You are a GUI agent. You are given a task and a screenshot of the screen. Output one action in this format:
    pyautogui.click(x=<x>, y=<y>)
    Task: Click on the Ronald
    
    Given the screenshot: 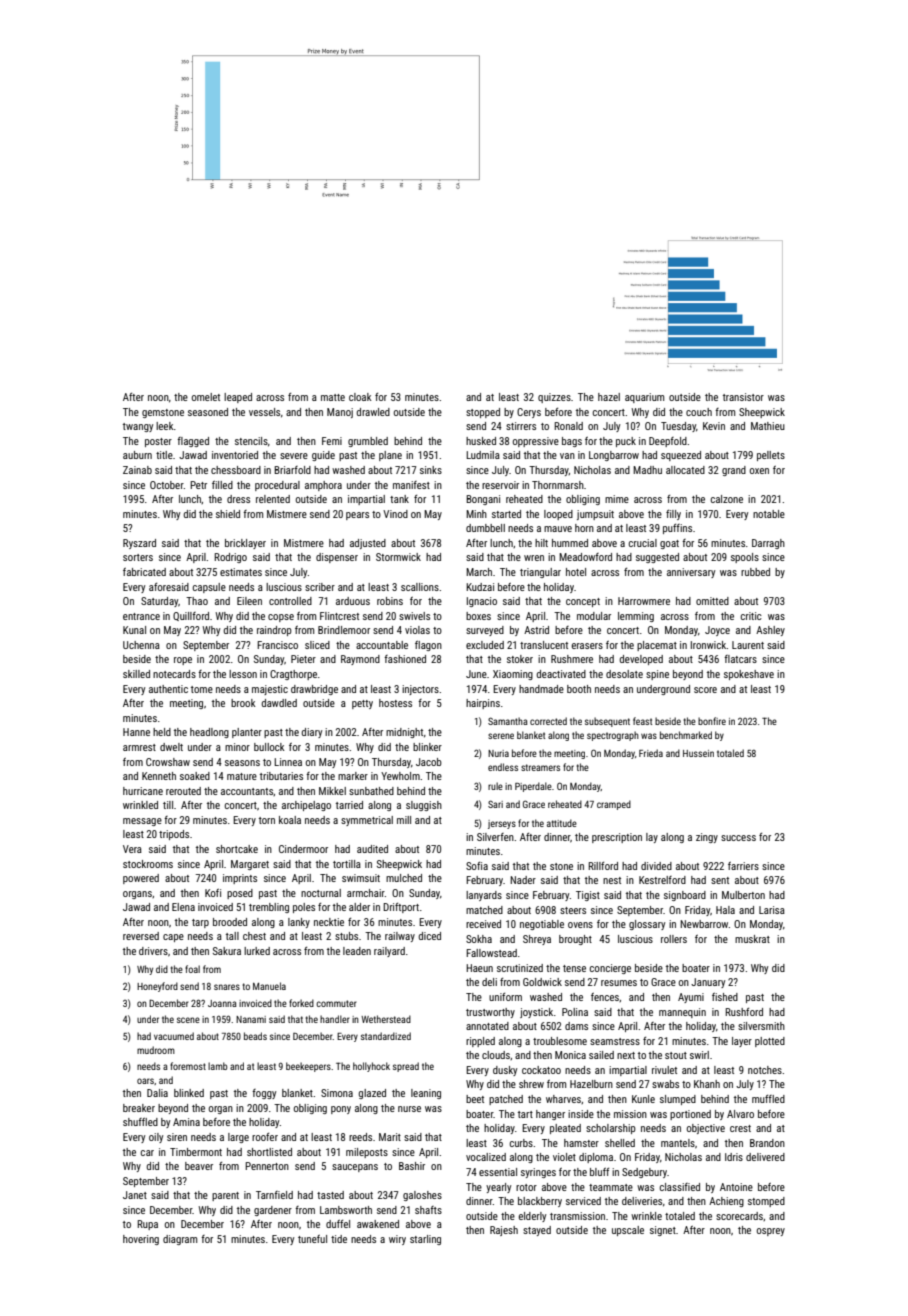 What is the action you would take?
    pyautogui.click(x=568, y=426)
